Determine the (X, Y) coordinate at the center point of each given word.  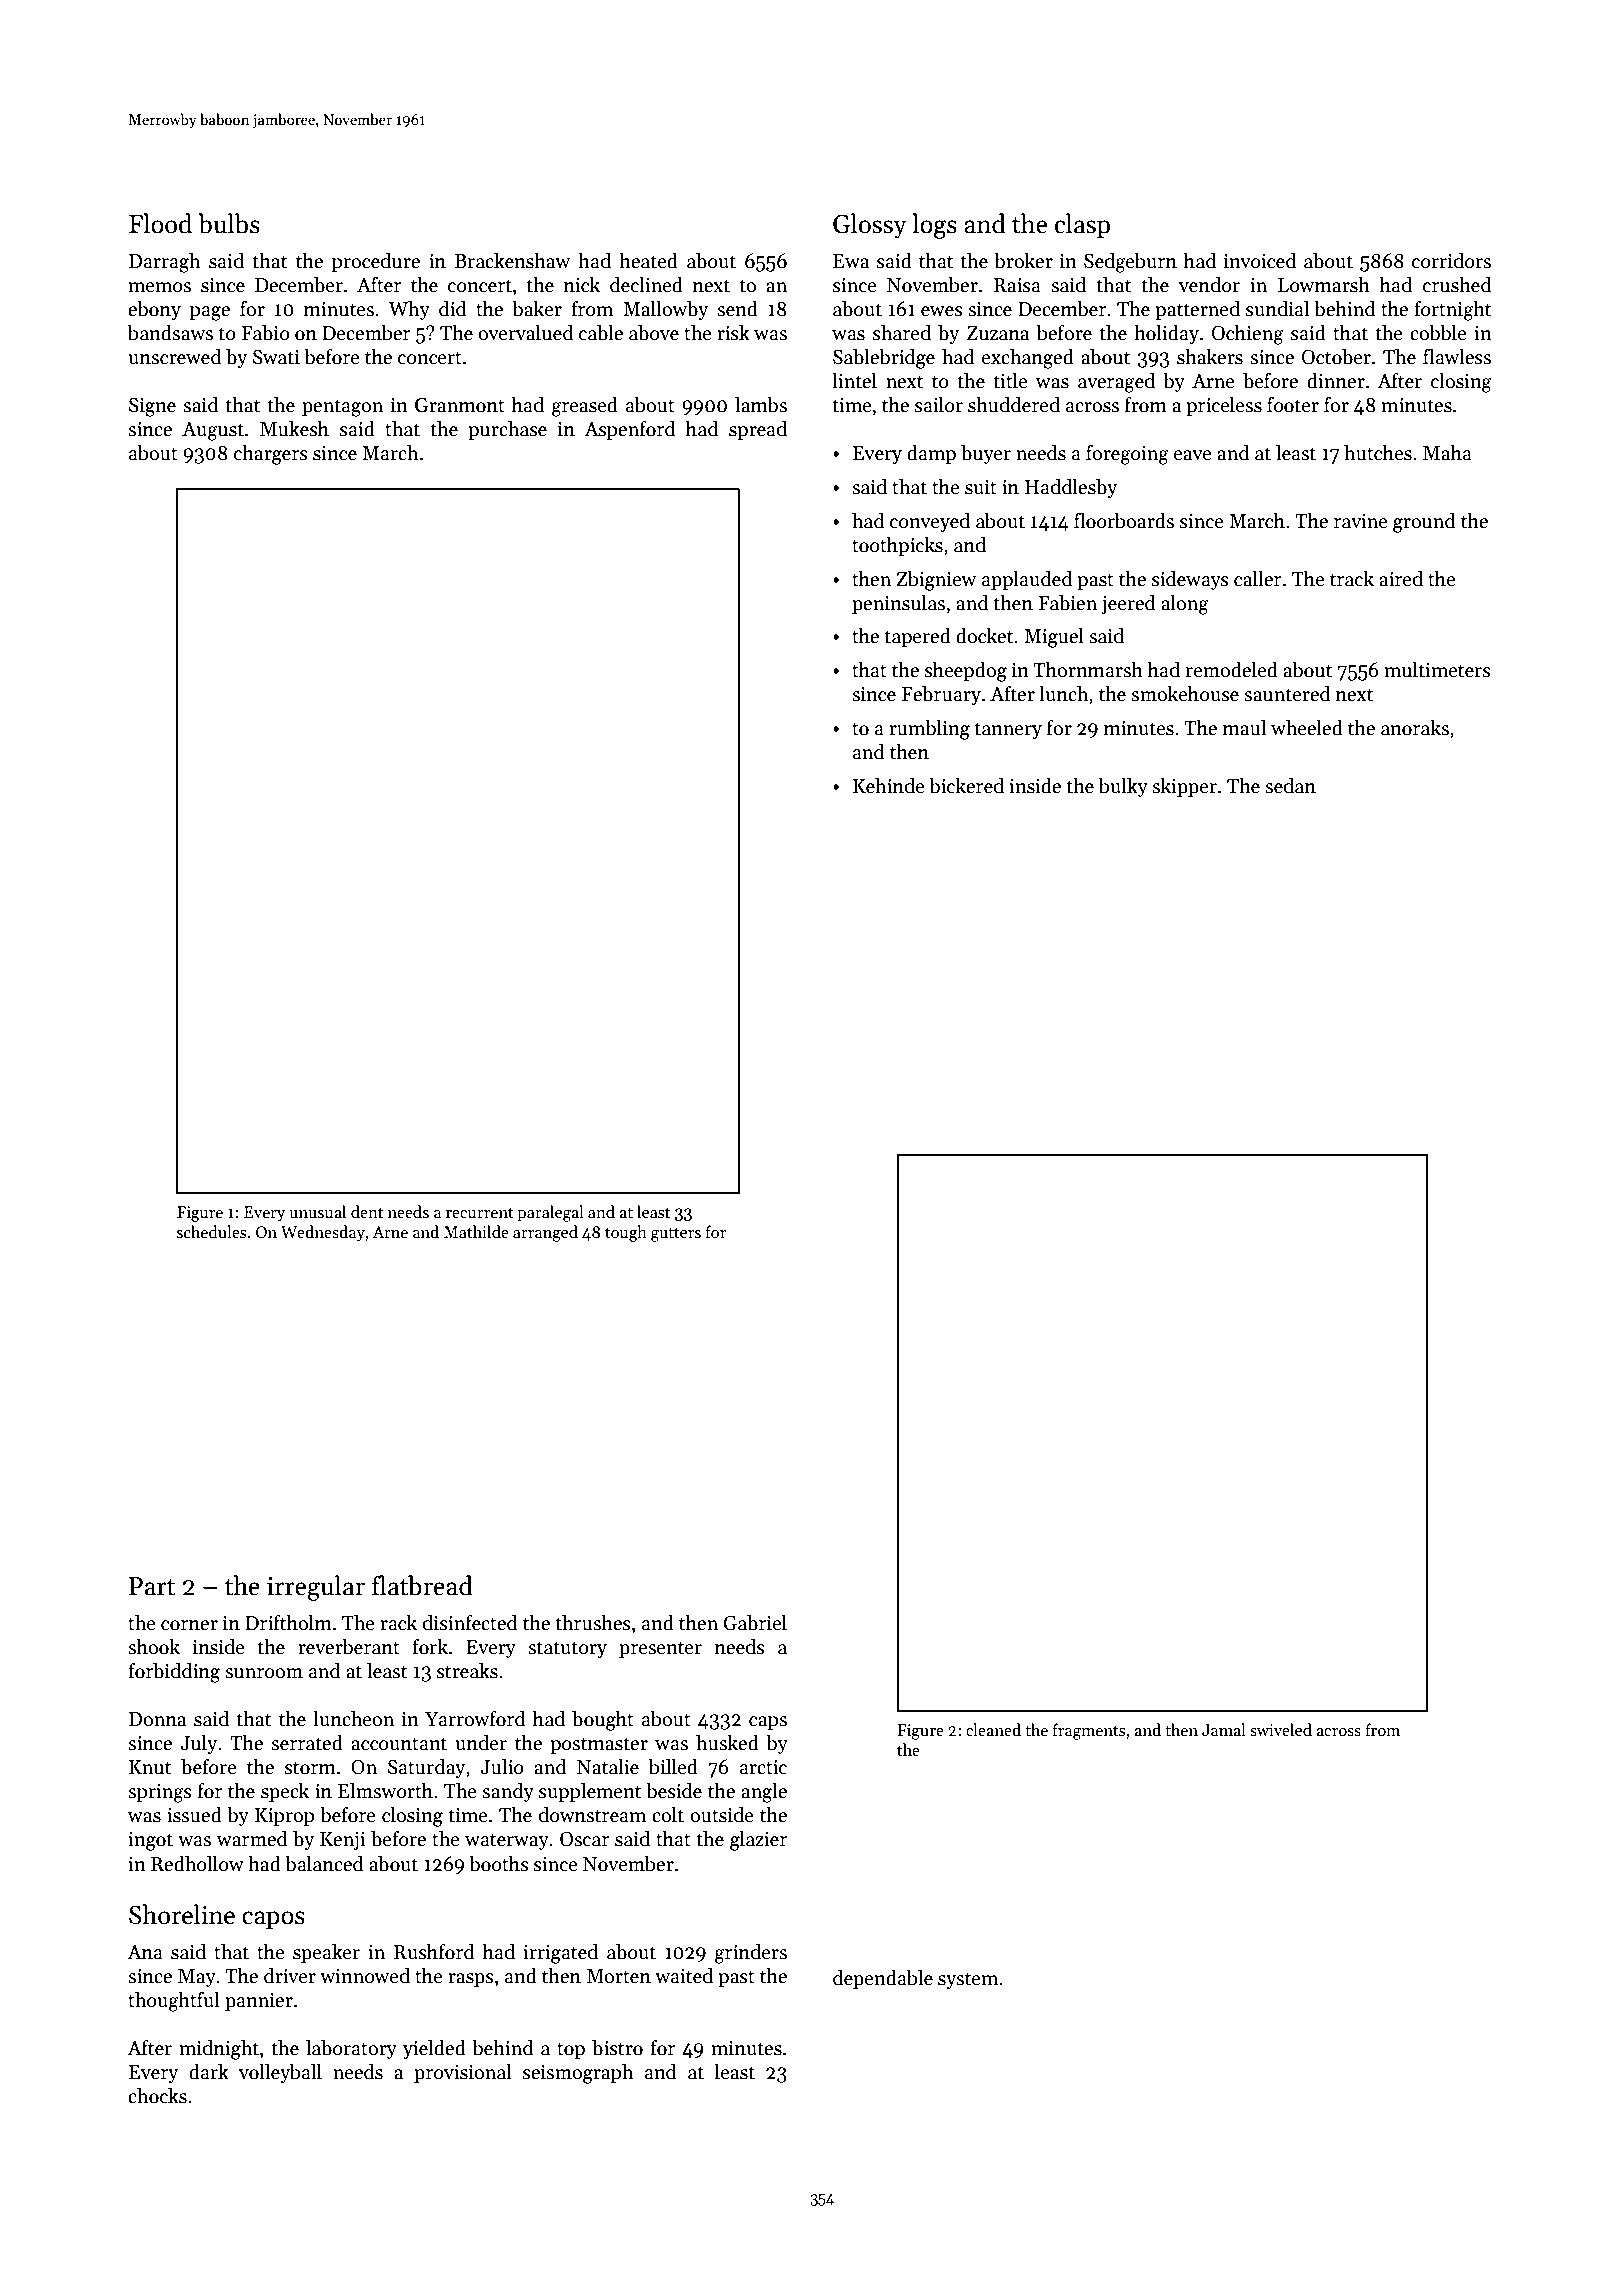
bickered (966, 786)
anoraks (1415, 728)
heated (648, 261)
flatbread (422, 1585)
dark (209, 2072)
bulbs (229, 223)
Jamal (1224, 1729)
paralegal (550, 1213)
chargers (271, 455)
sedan (1290, 786)
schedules (211, 1231)
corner (189, 1625)
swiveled (1281, 1730)
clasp (1082, 225)
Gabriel (755, 1623)
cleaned (993, 1729)
